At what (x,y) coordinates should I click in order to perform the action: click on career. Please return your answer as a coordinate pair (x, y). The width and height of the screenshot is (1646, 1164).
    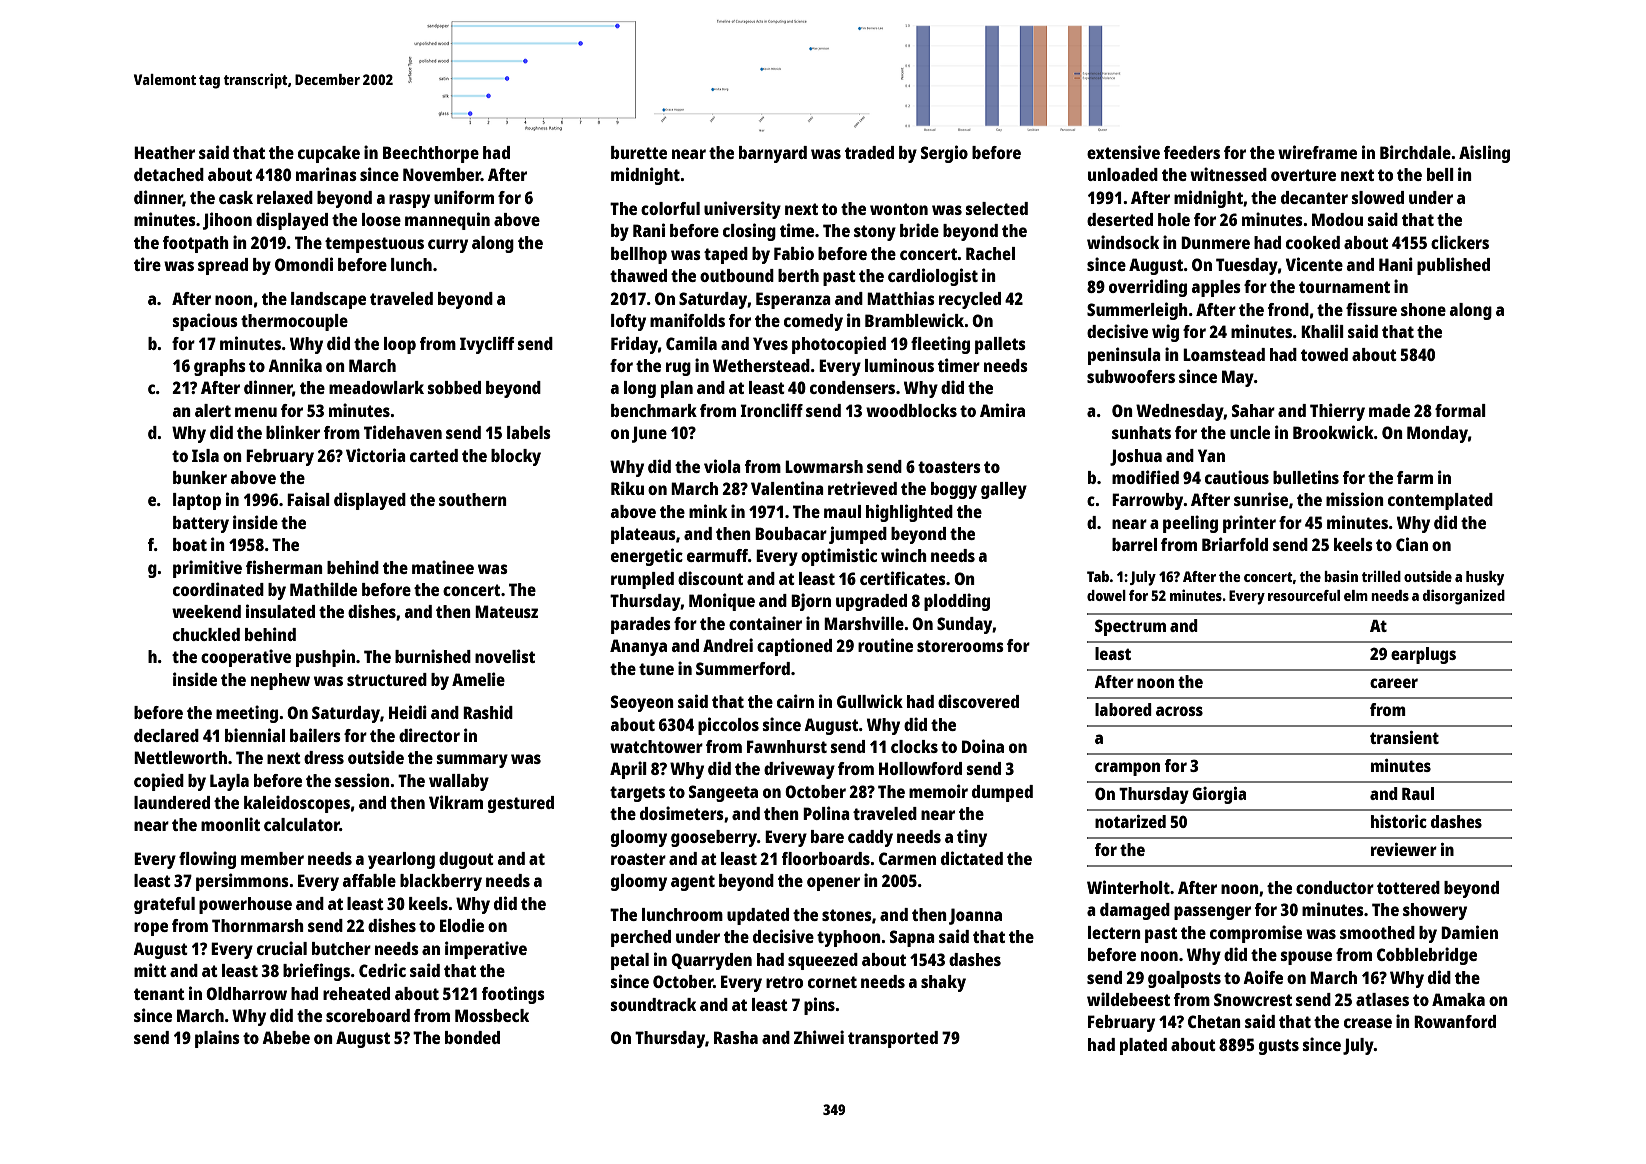
    Looking at the image, I should click on (1394, 683).
